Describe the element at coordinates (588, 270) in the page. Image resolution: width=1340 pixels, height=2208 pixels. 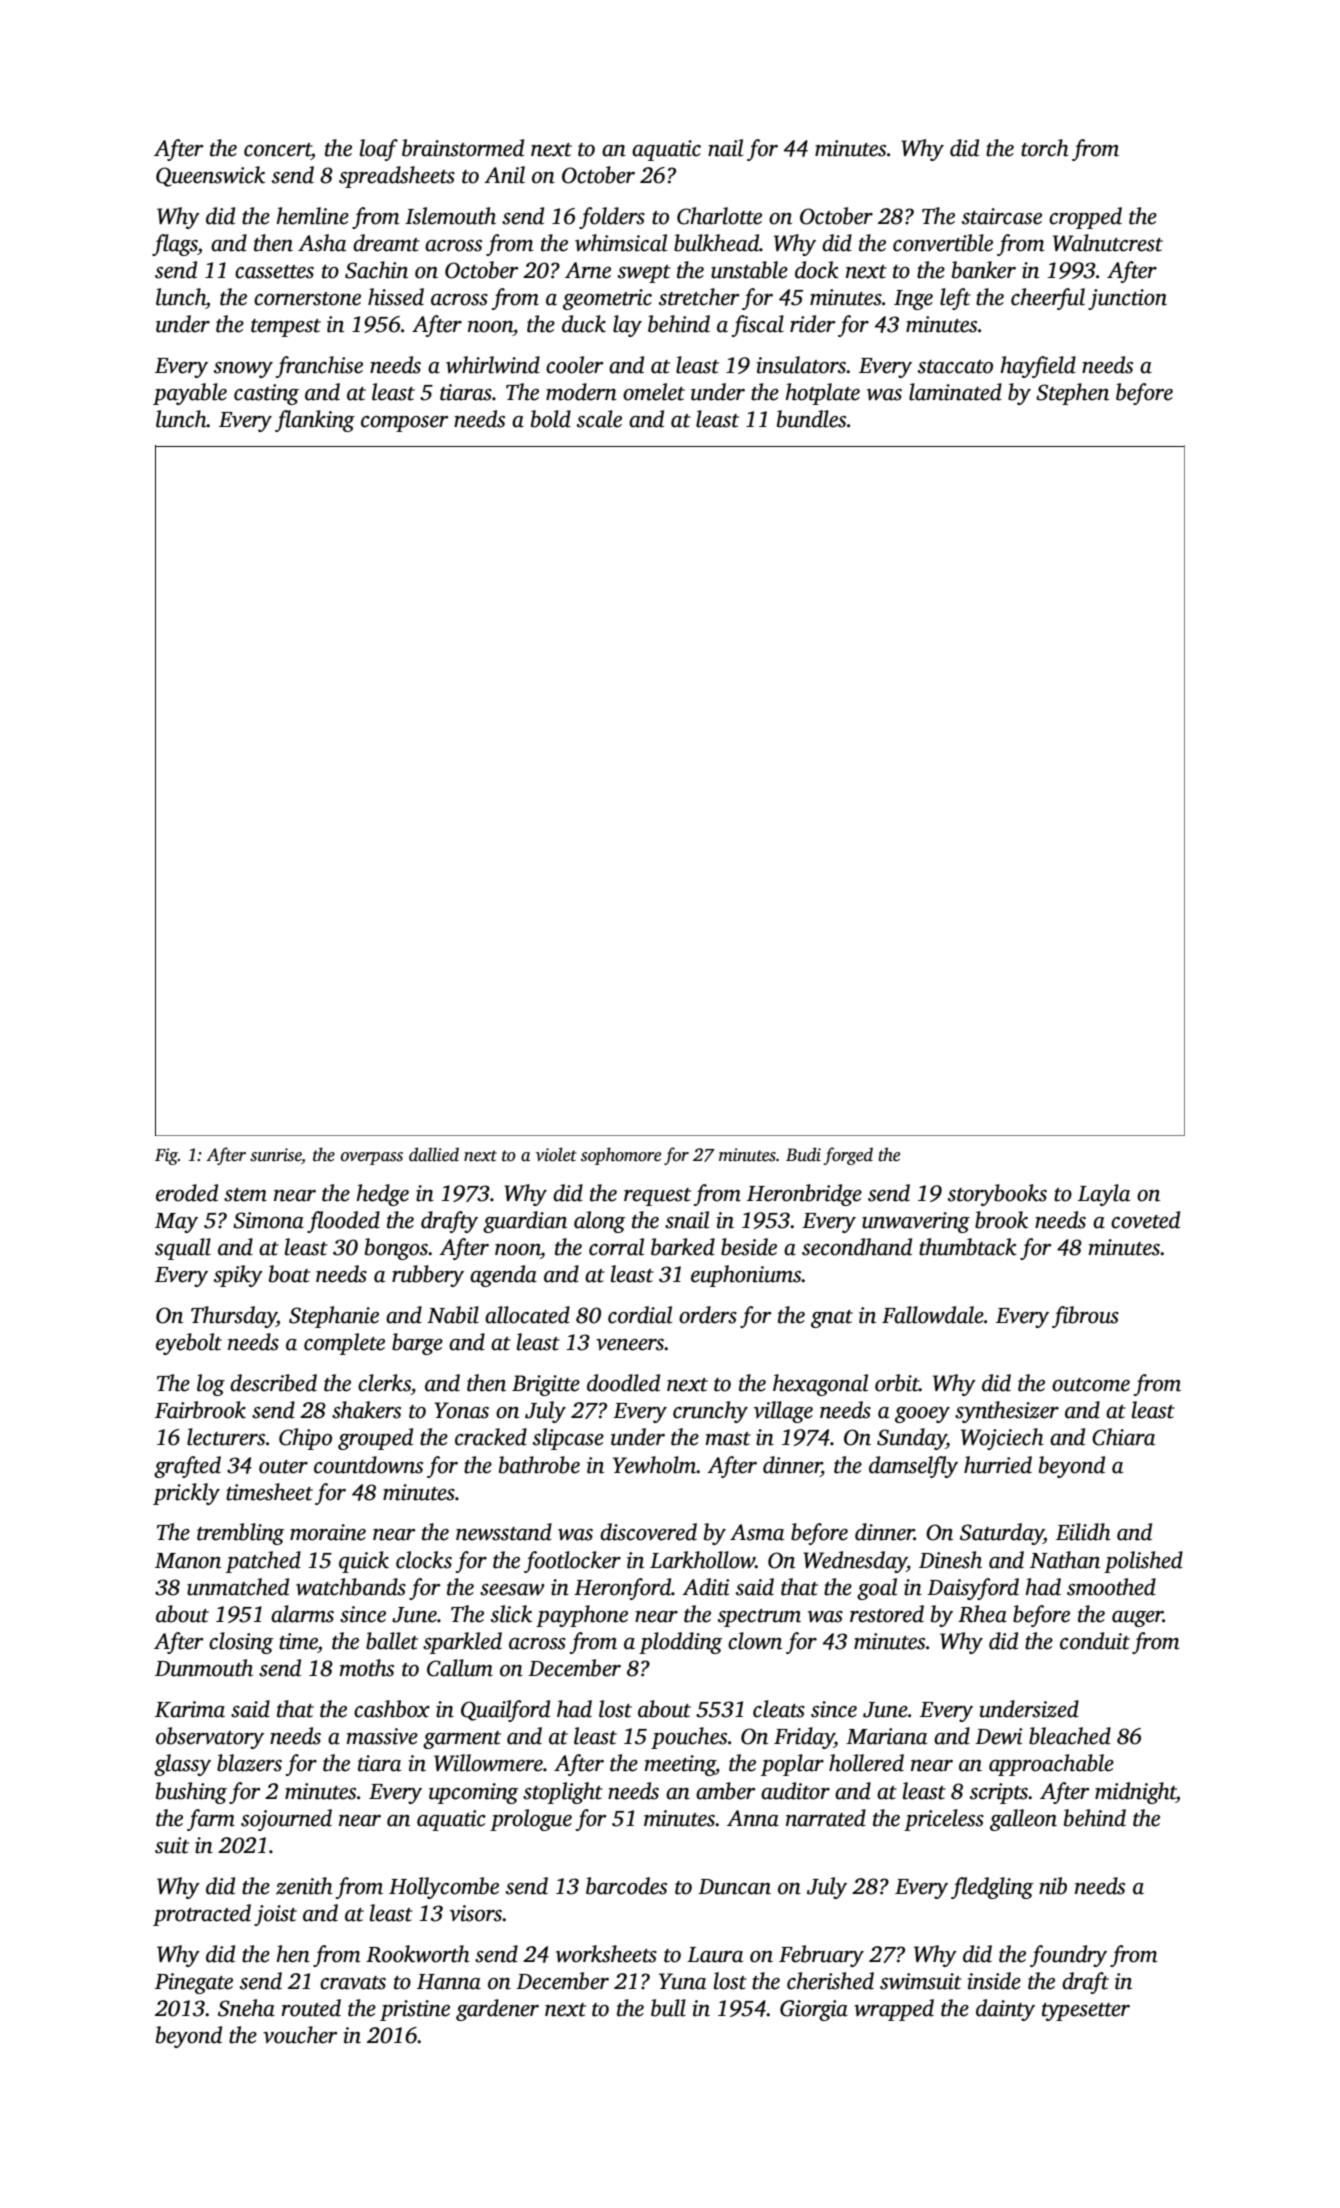
I see `Arne` at that location.
